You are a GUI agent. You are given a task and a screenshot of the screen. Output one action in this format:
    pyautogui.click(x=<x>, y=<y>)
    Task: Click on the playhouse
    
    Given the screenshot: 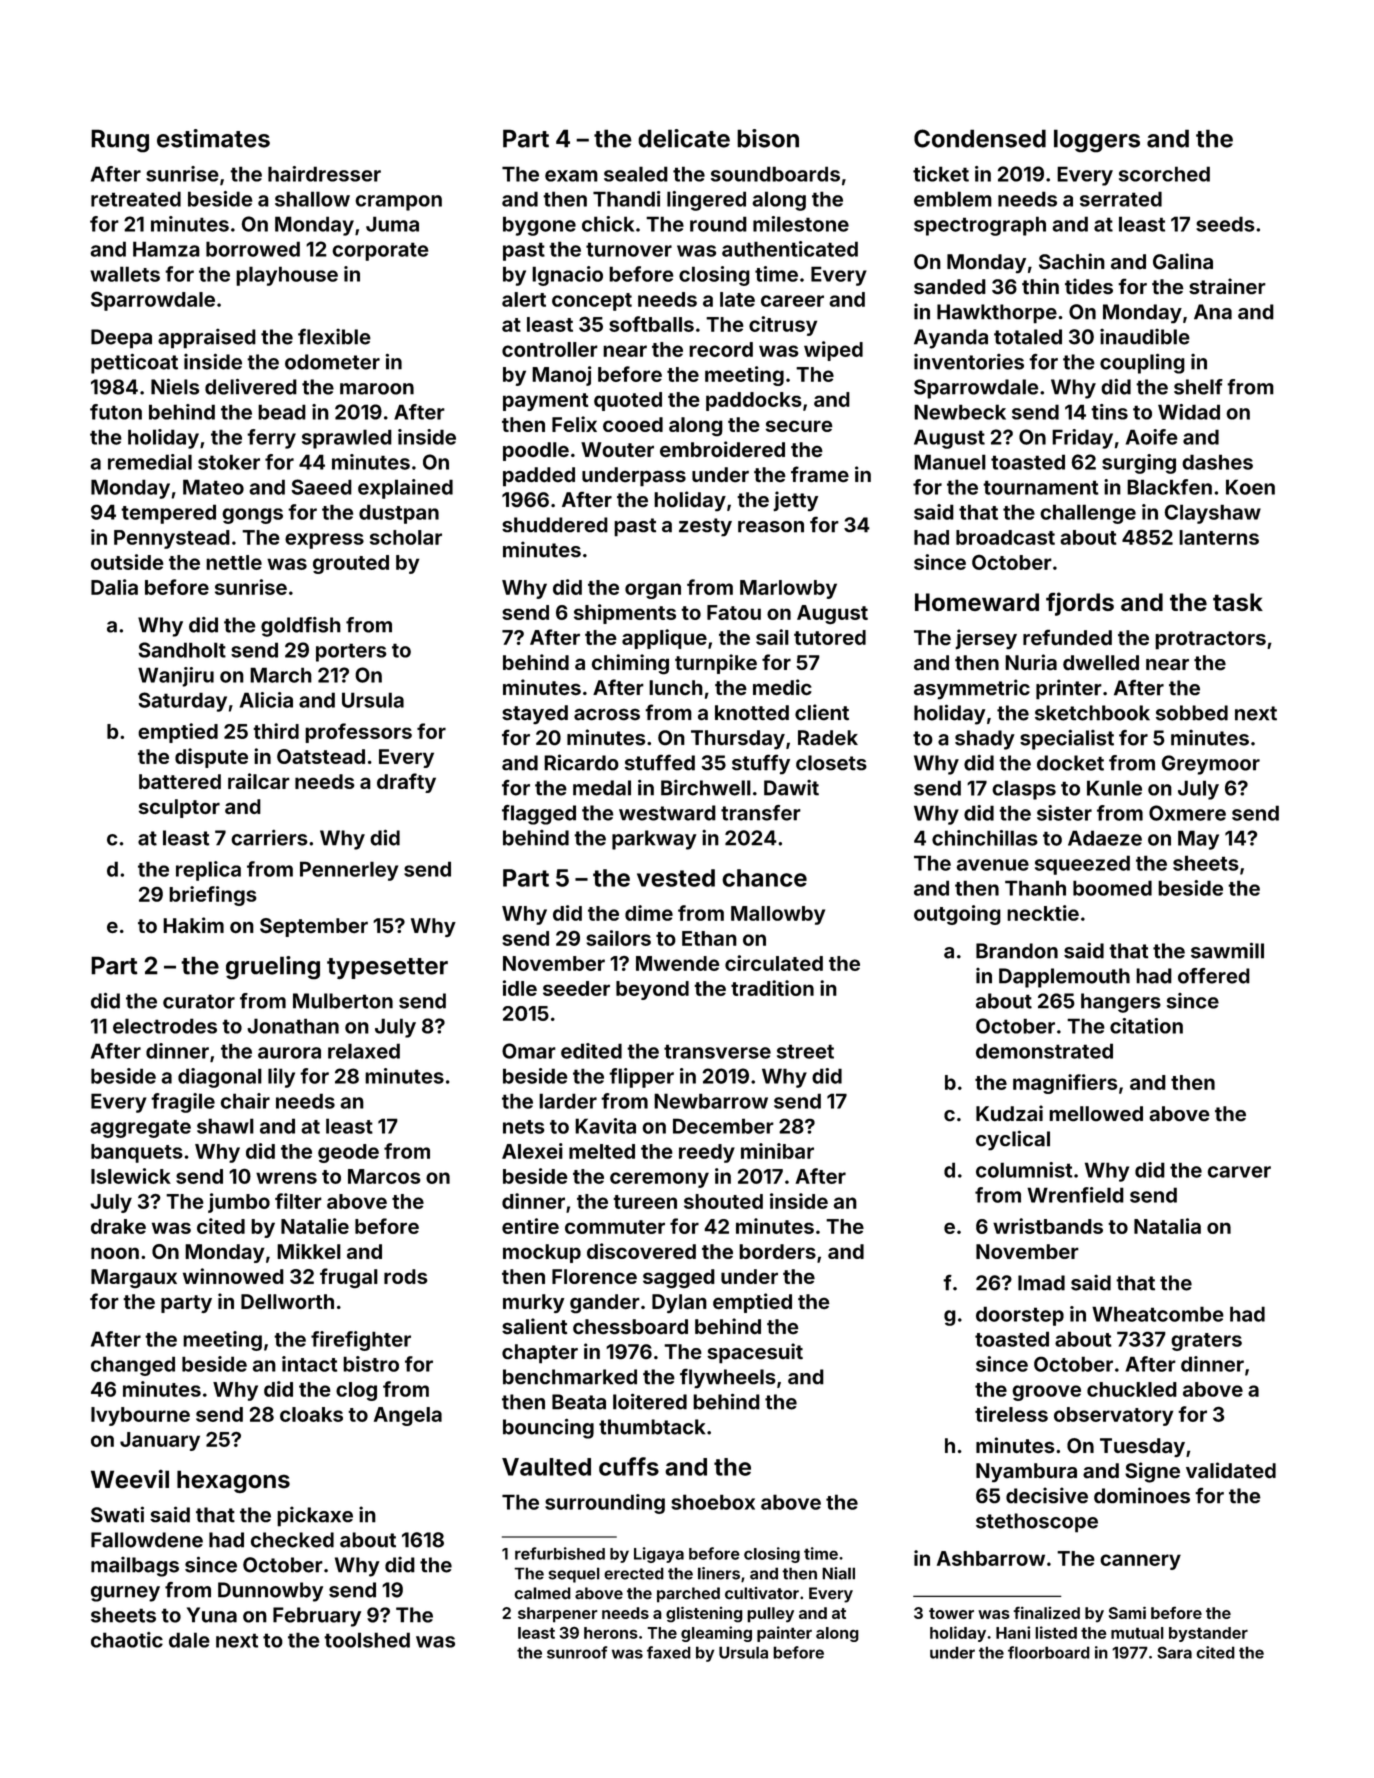 What is the action you would take?
    pyautogui.click(x=287, y=276)
